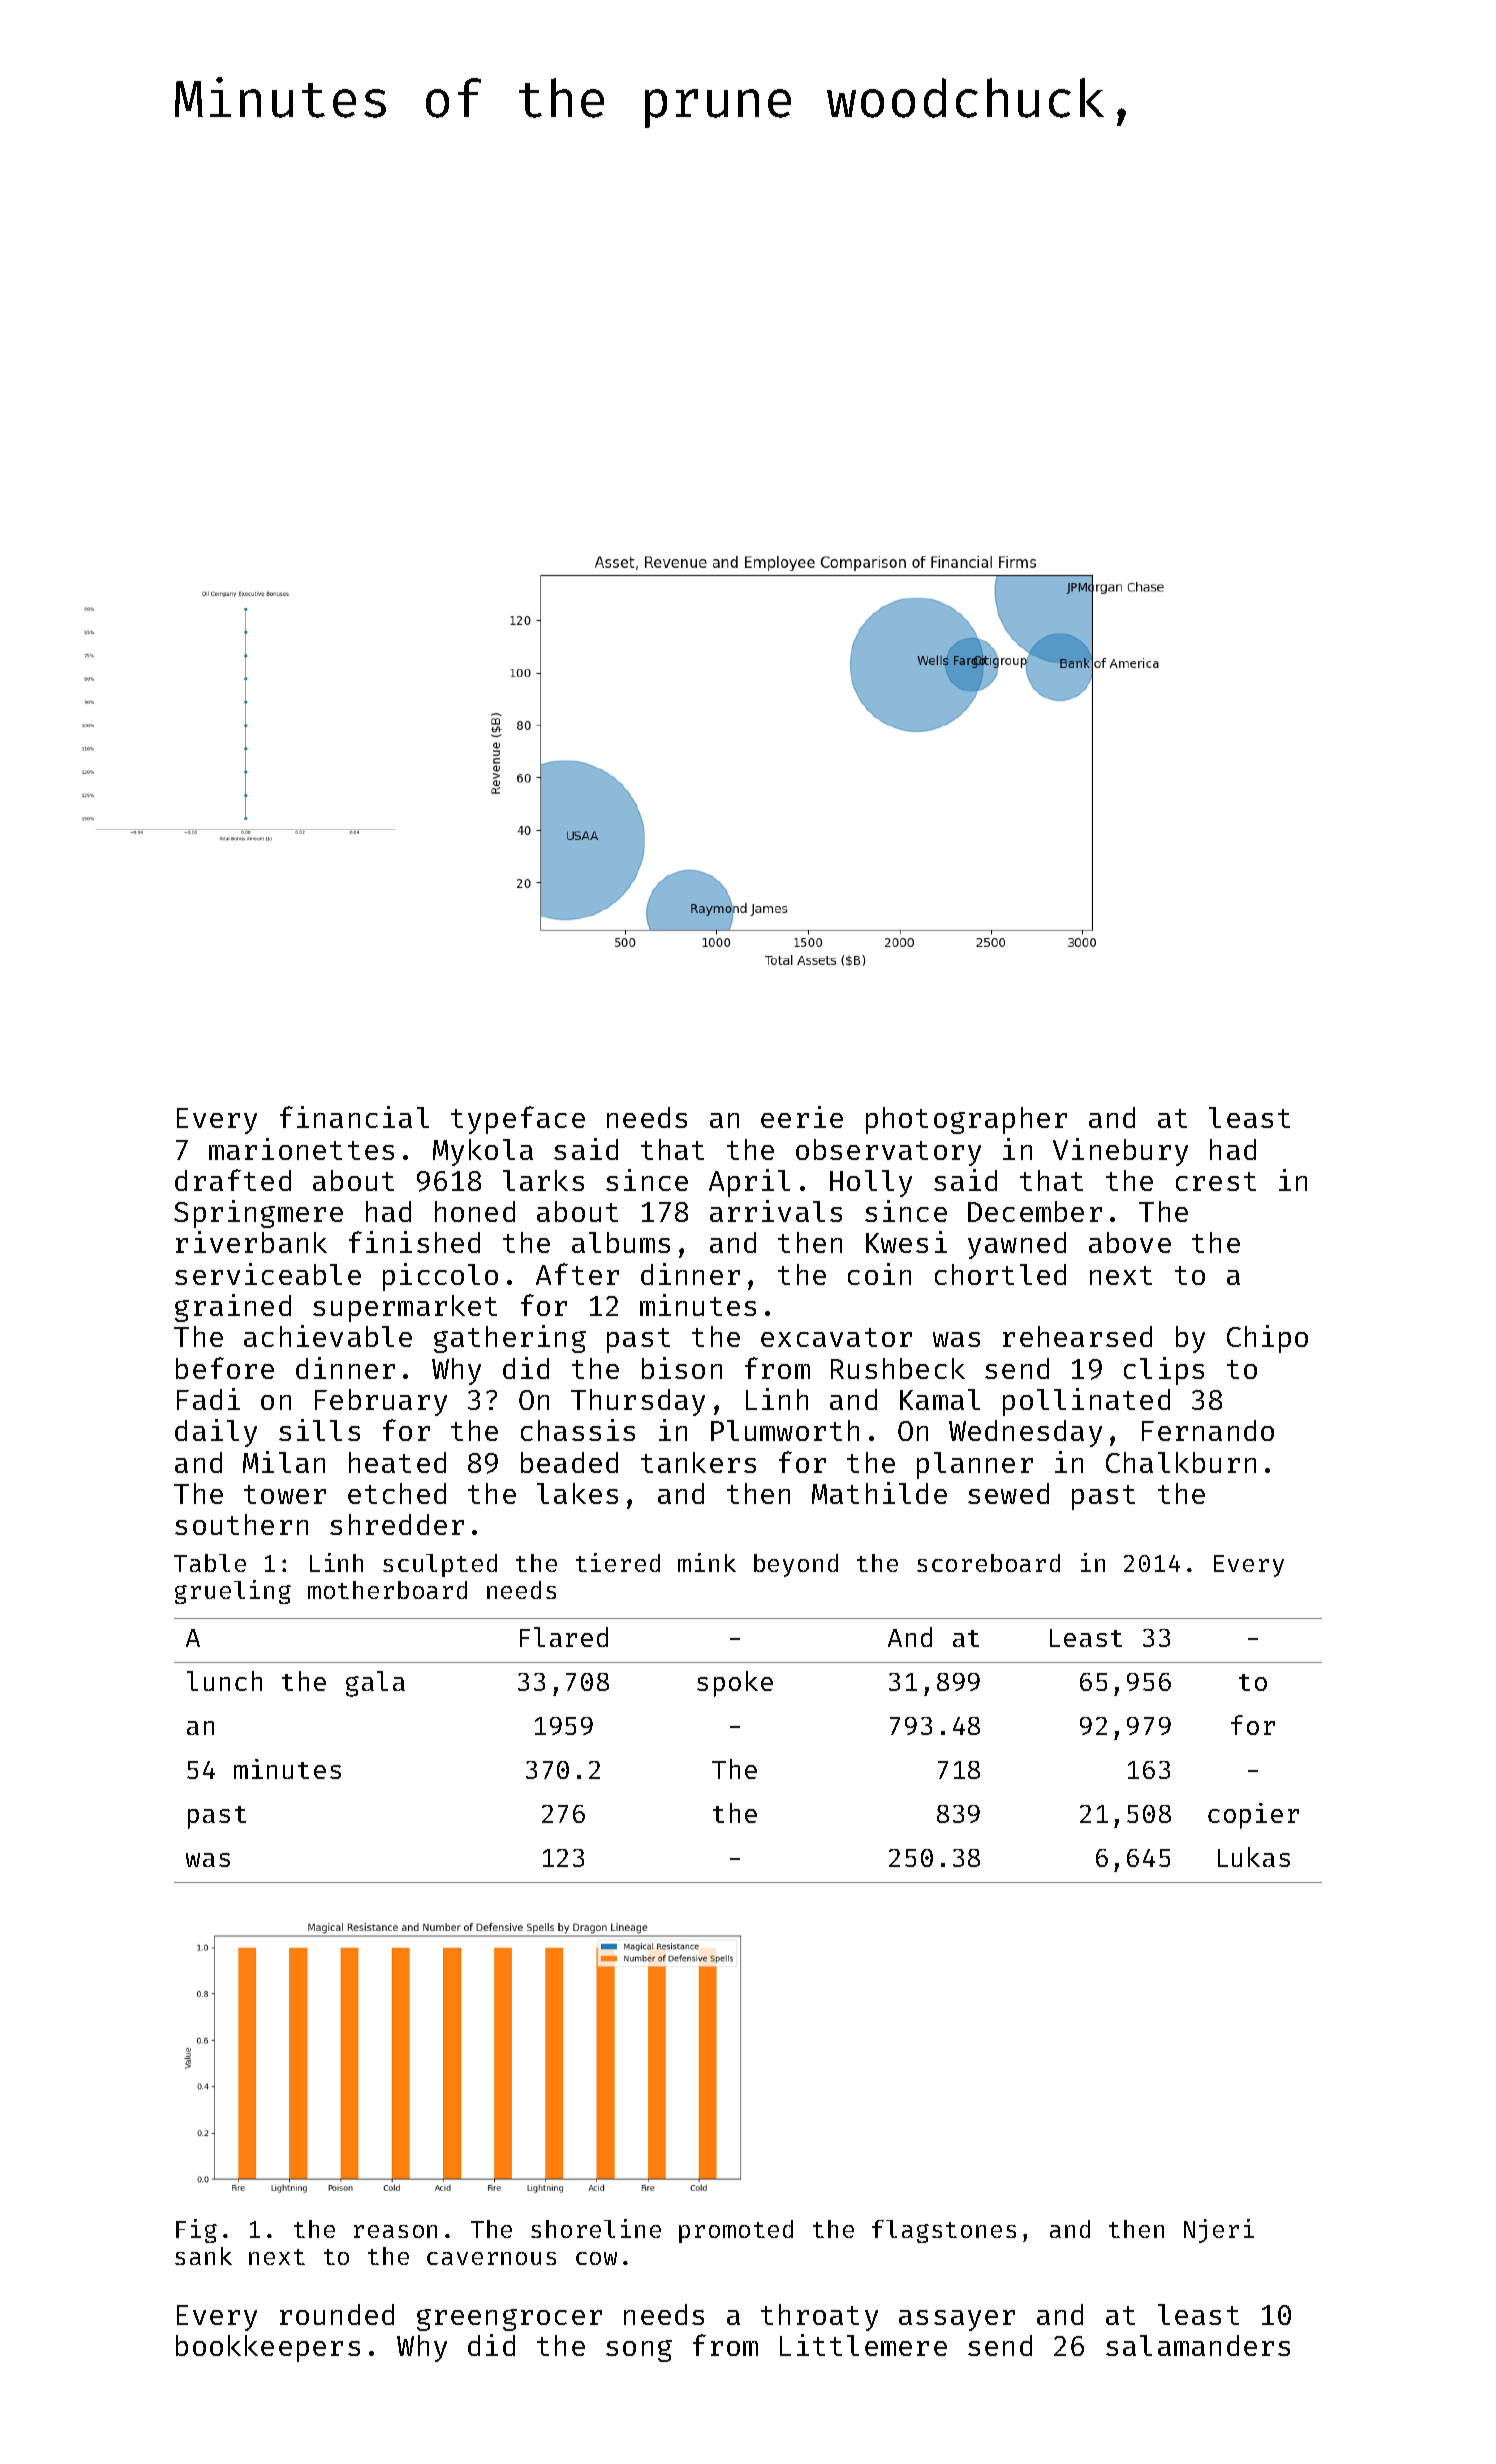  Describe the element at coordinates (268, 2348) in the screenshot. I see `bookkeepers` at that location.
